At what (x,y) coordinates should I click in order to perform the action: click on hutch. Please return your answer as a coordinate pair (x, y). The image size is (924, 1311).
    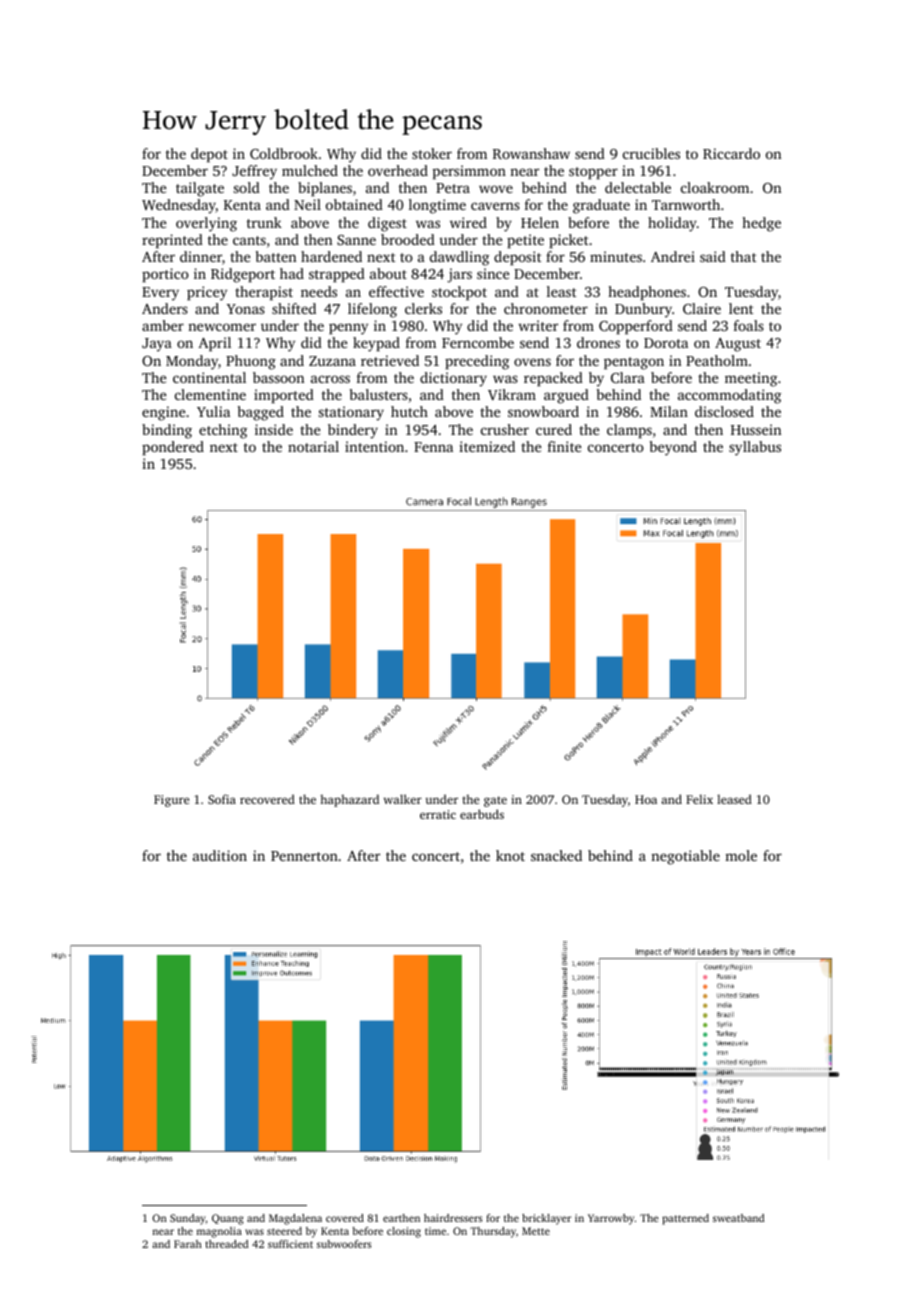
    Looking at the image, I should click on (409, 411).
